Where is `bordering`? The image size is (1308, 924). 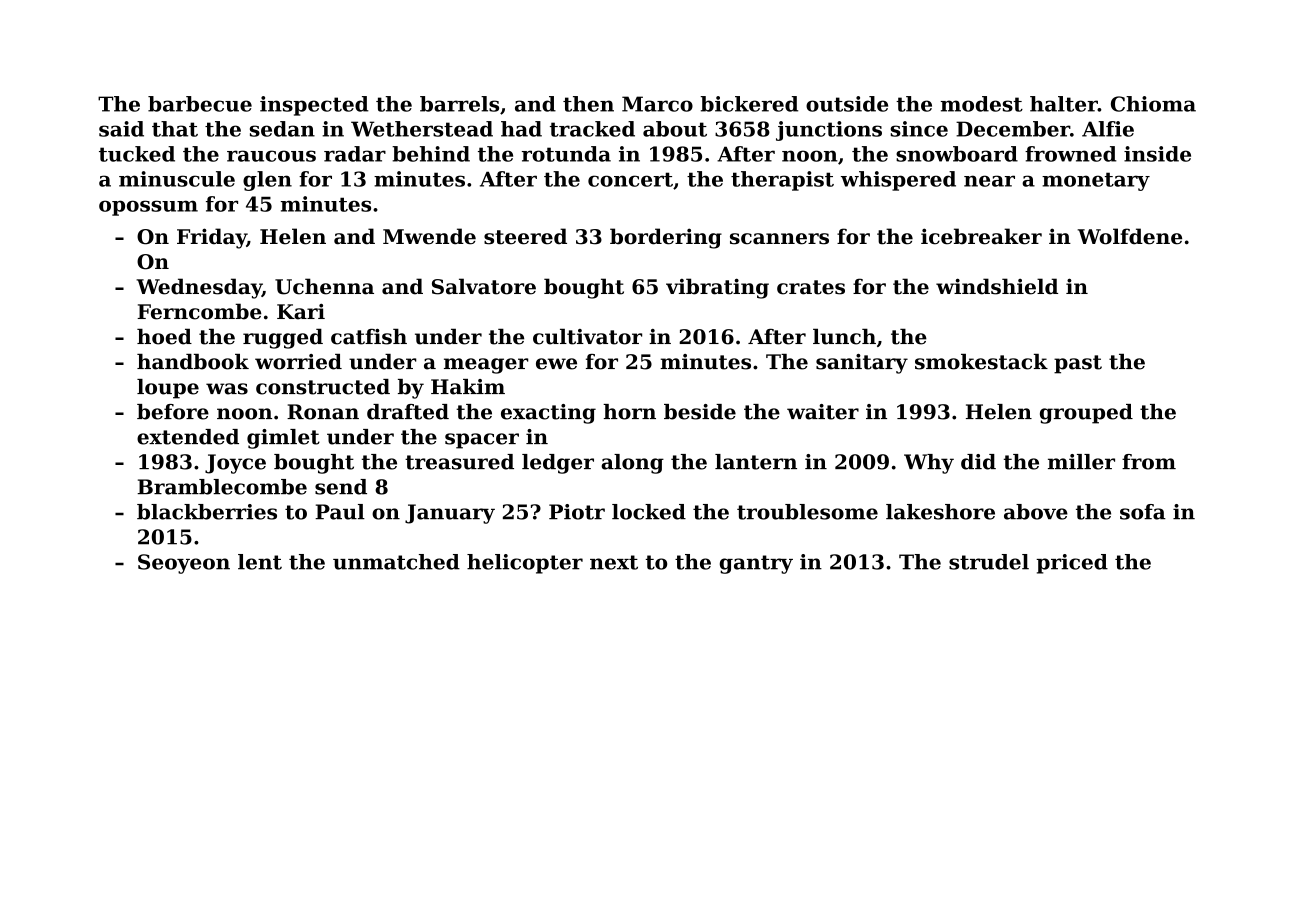 bordering is located at coordinates (666, 238).
